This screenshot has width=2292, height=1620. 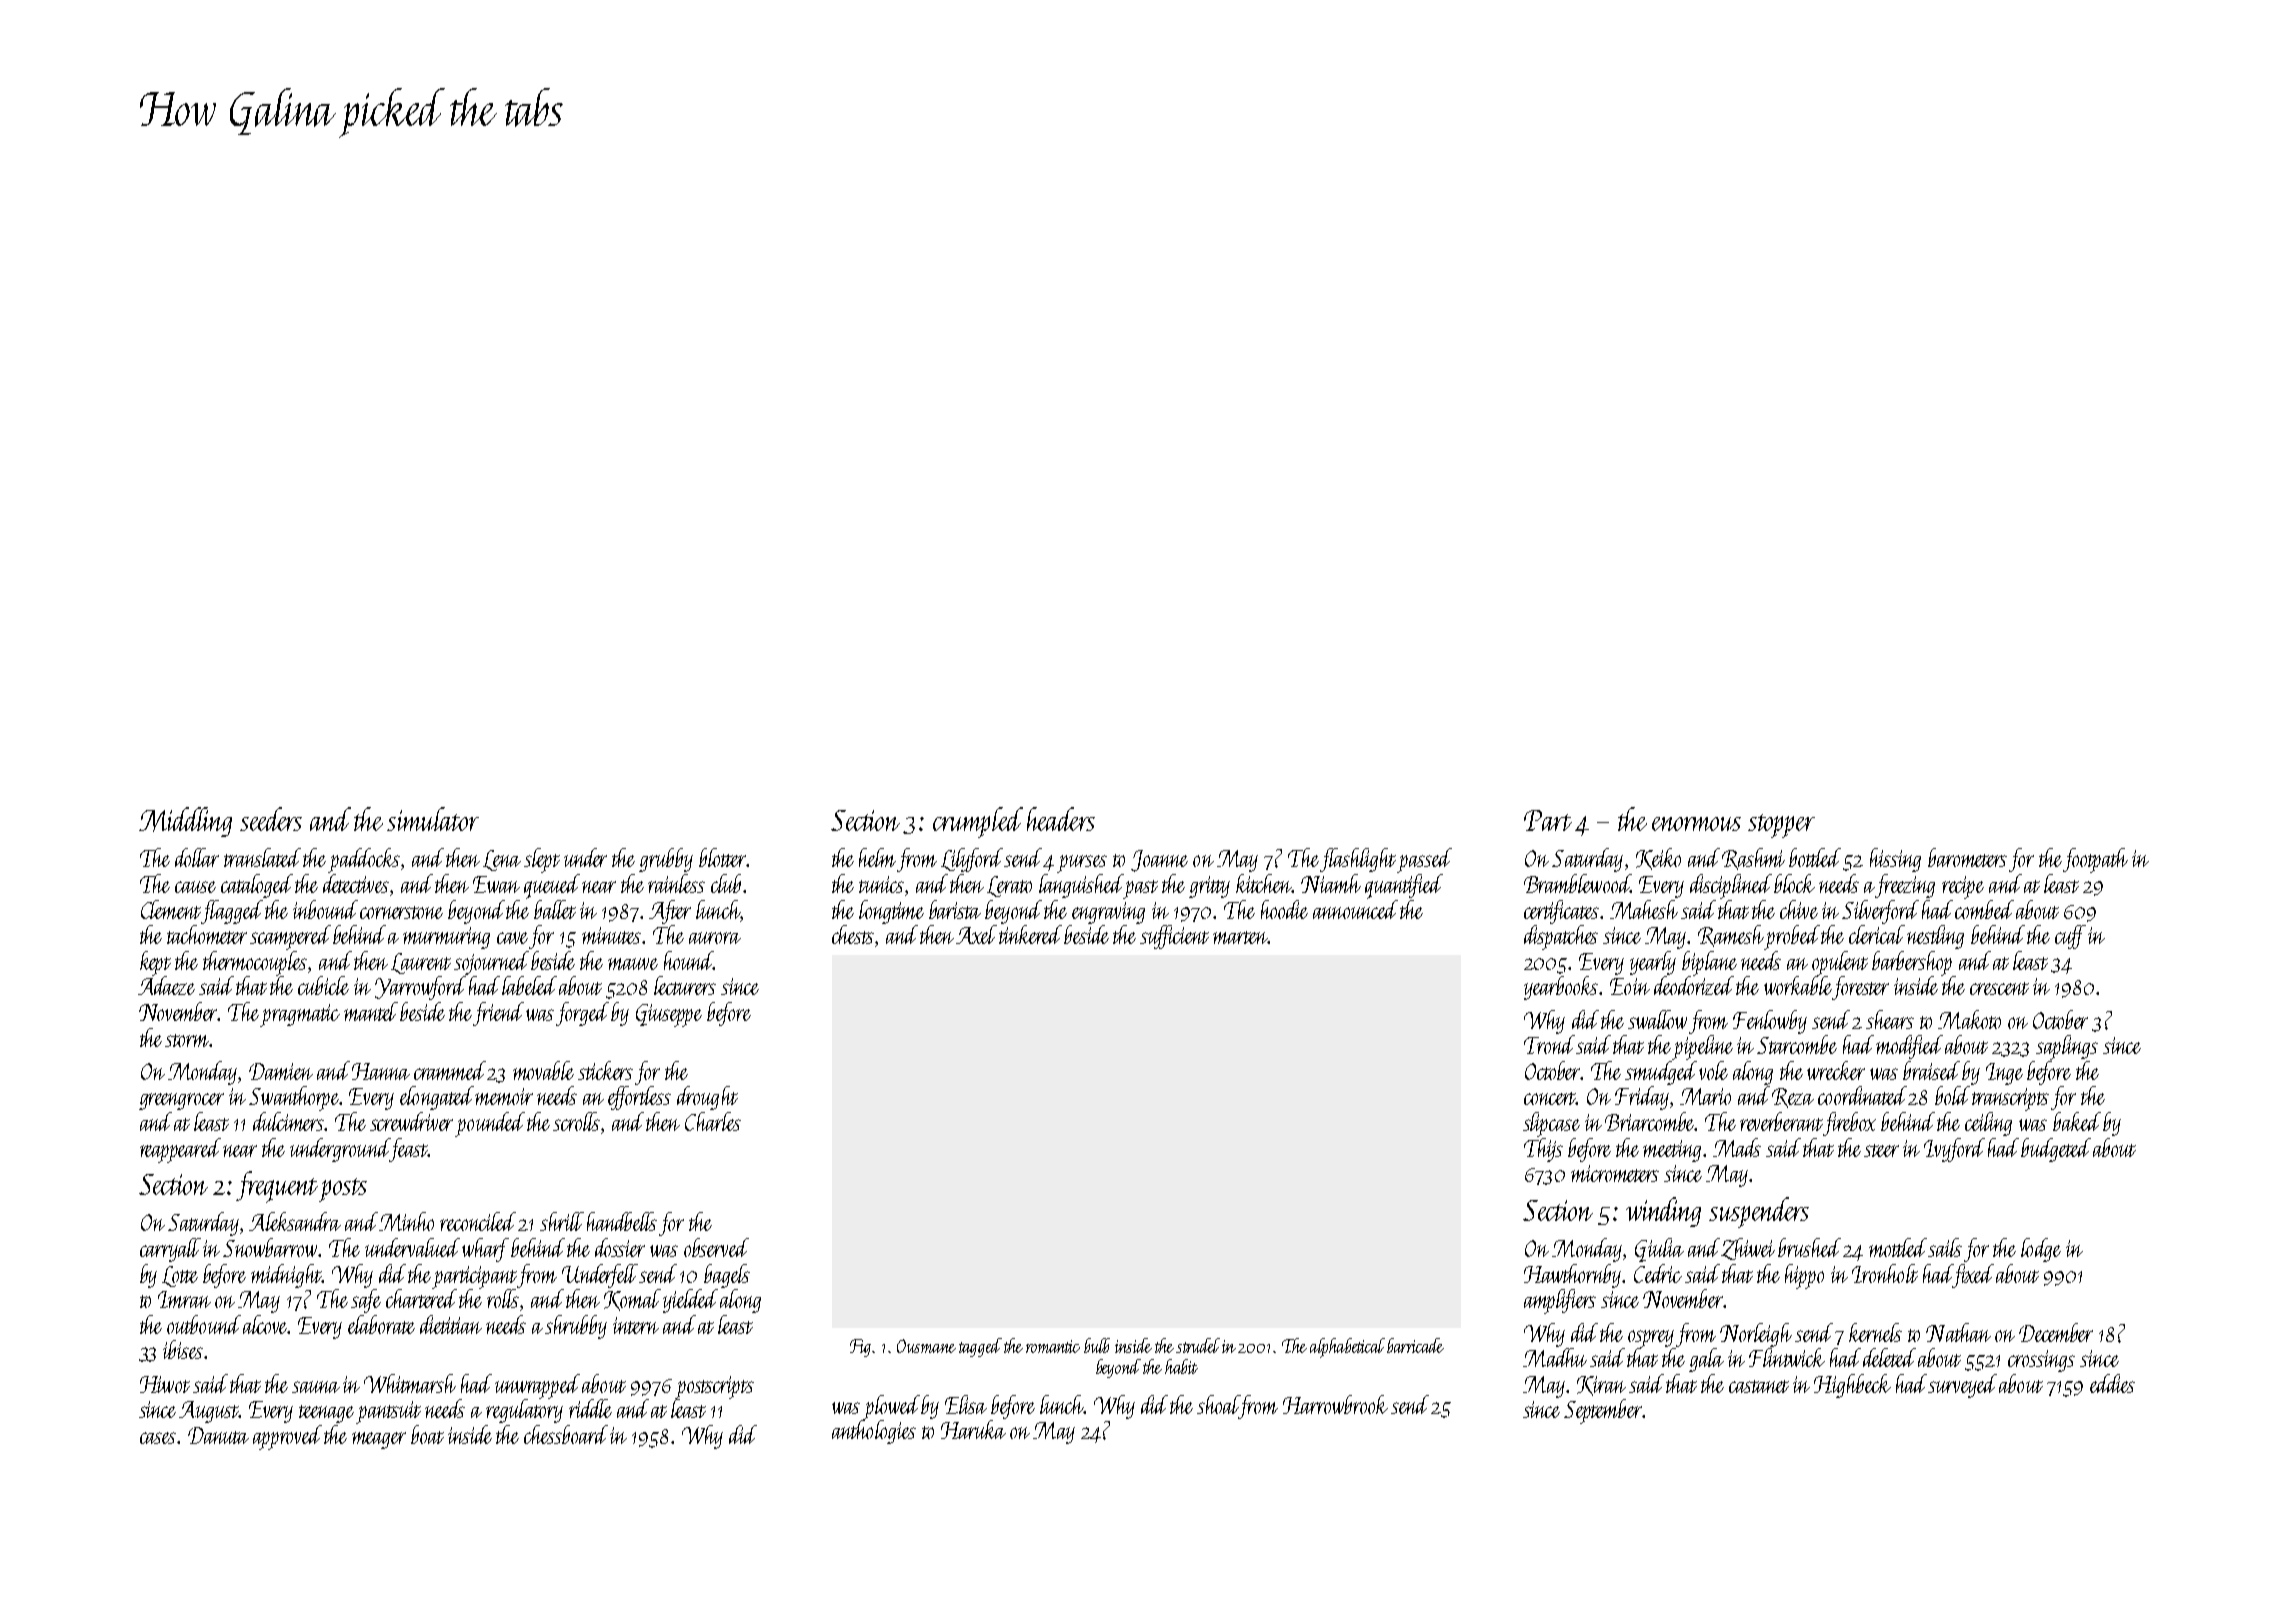 I want to click on meager, so click(x=379, y=1440).
